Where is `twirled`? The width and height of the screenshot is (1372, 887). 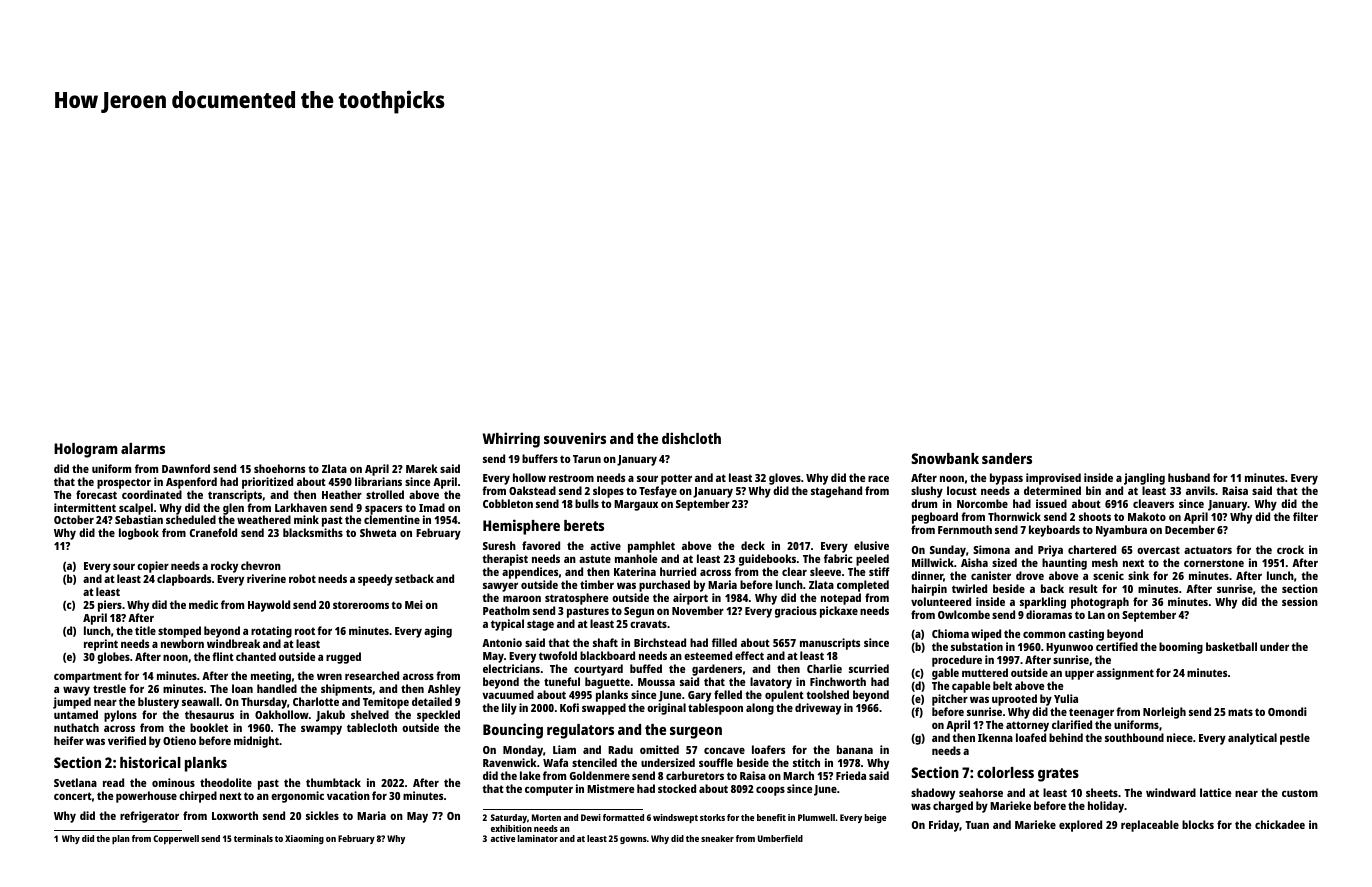 twirled is located at coordinates (969, 588).
